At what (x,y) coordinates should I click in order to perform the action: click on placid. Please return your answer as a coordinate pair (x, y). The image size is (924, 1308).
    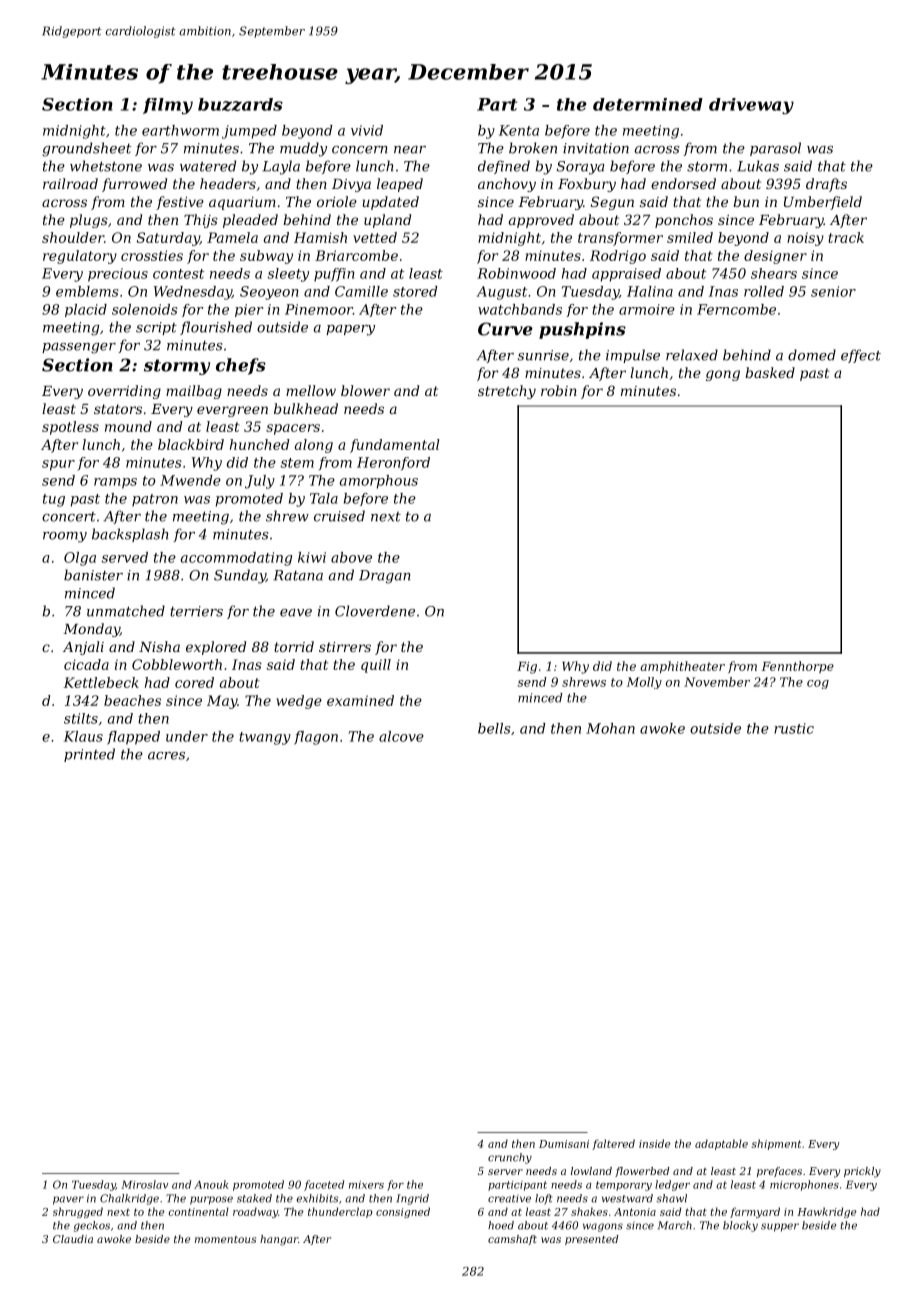
    Looking at the image, I should click on (86, 310).
